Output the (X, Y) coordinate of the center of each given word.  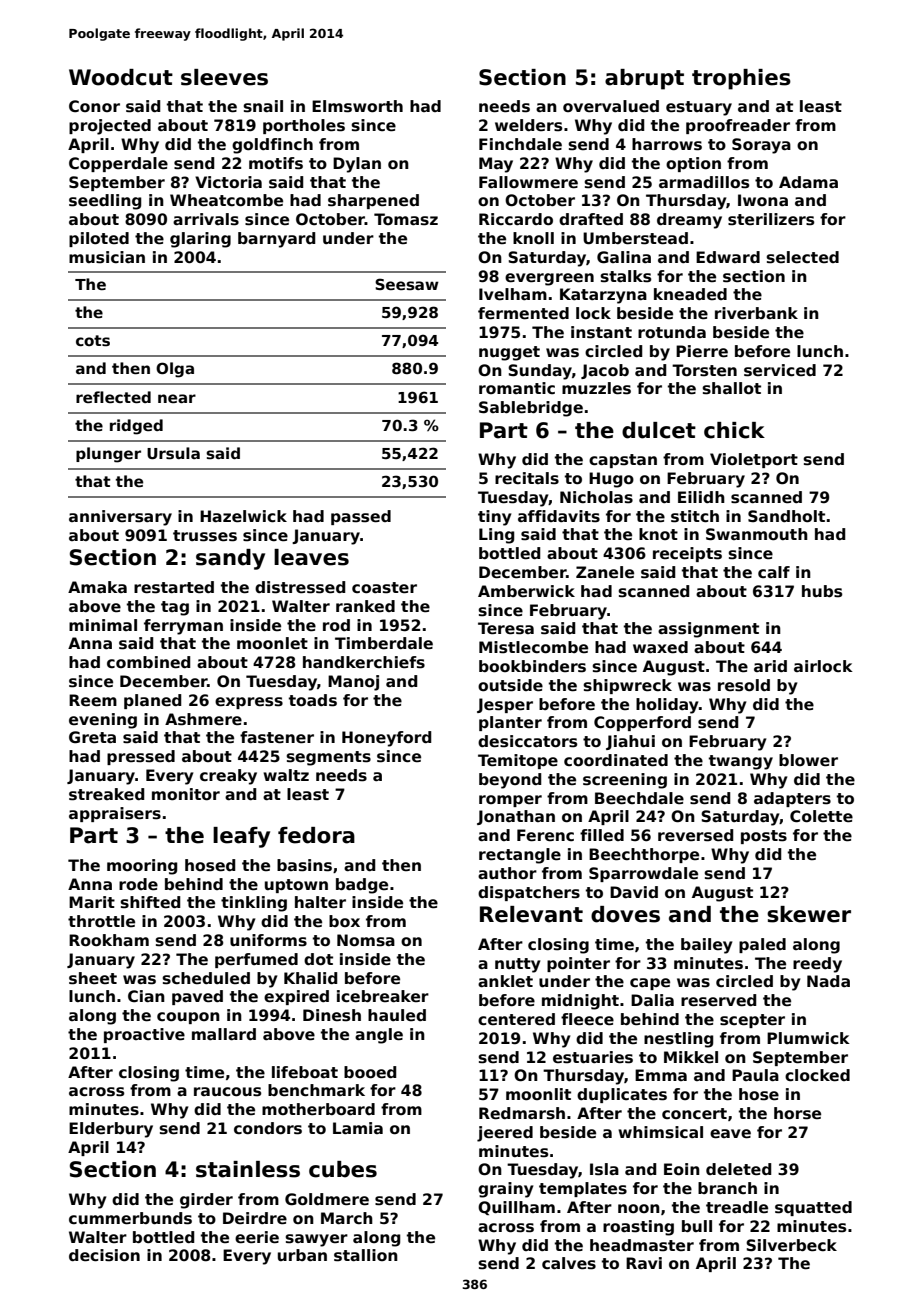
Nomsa (366, 940)
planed (152, 701)
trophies (741, 79)
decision (104, 1255)
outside (510, 685)
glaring (200, 240)
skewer (809, 914)
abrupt (644, 79)
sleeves (224, 77)
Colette (821, 816)
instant (601, 332)
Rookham (109, 940)
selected (803, 257)
